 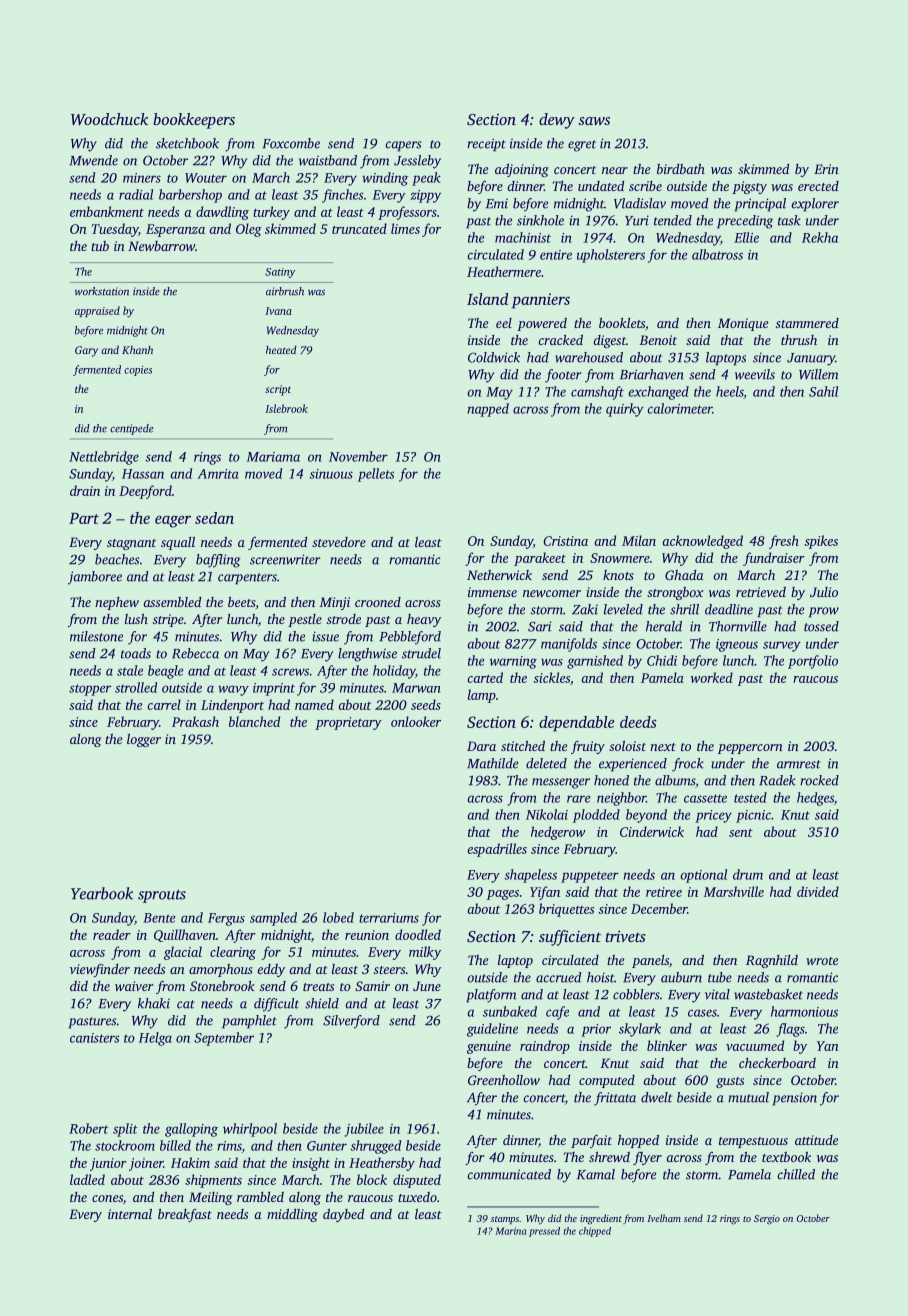 What do you see at coordinates (311, 1164) in the screenshot?
I see `insight` at bounding box center [311, 1164].
